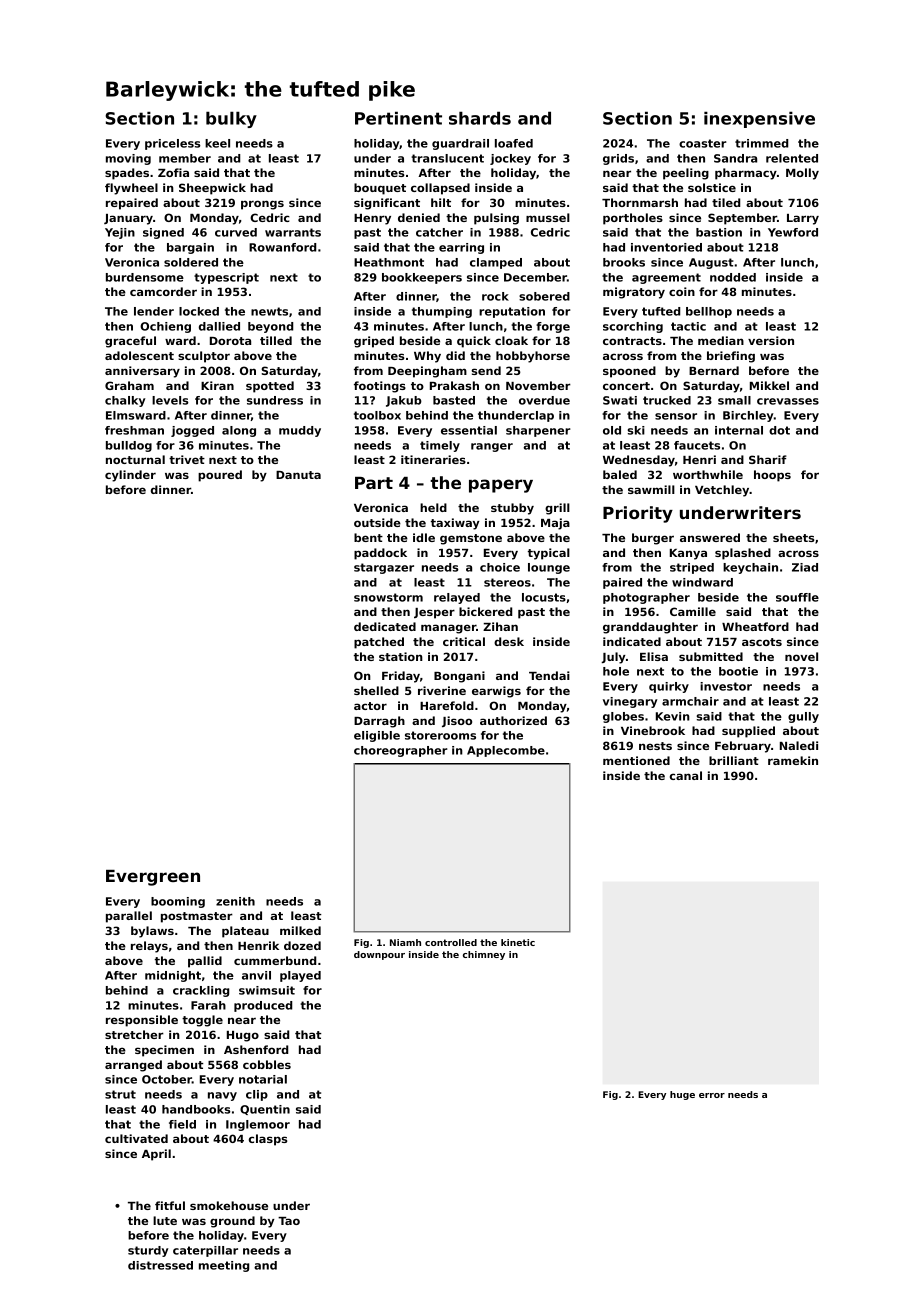 This screenshot has height=1308, width=924. I want to click on Tao, so click(289, 1221).
